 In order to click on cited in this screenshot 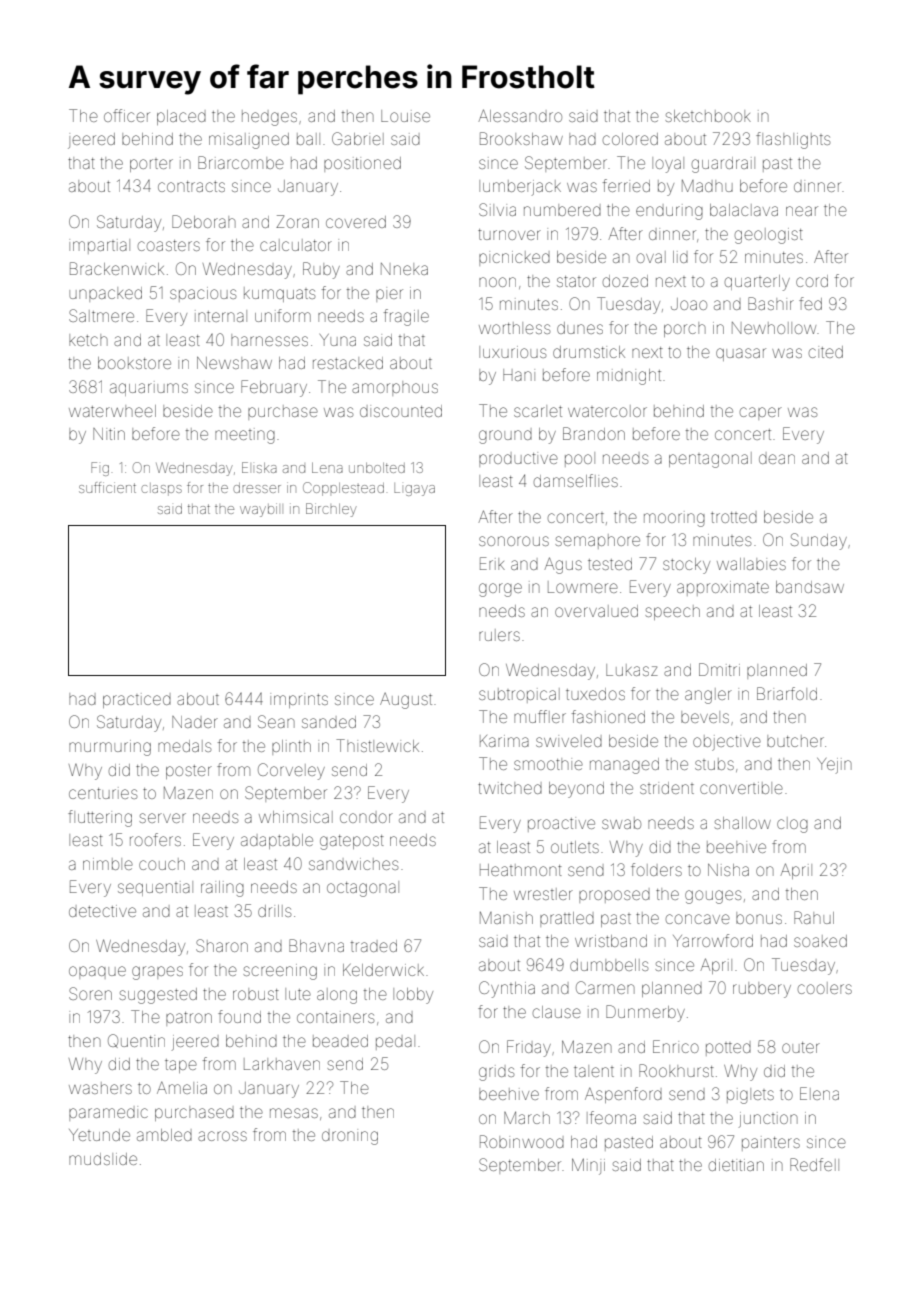, I will do `click(826, 352)`.
